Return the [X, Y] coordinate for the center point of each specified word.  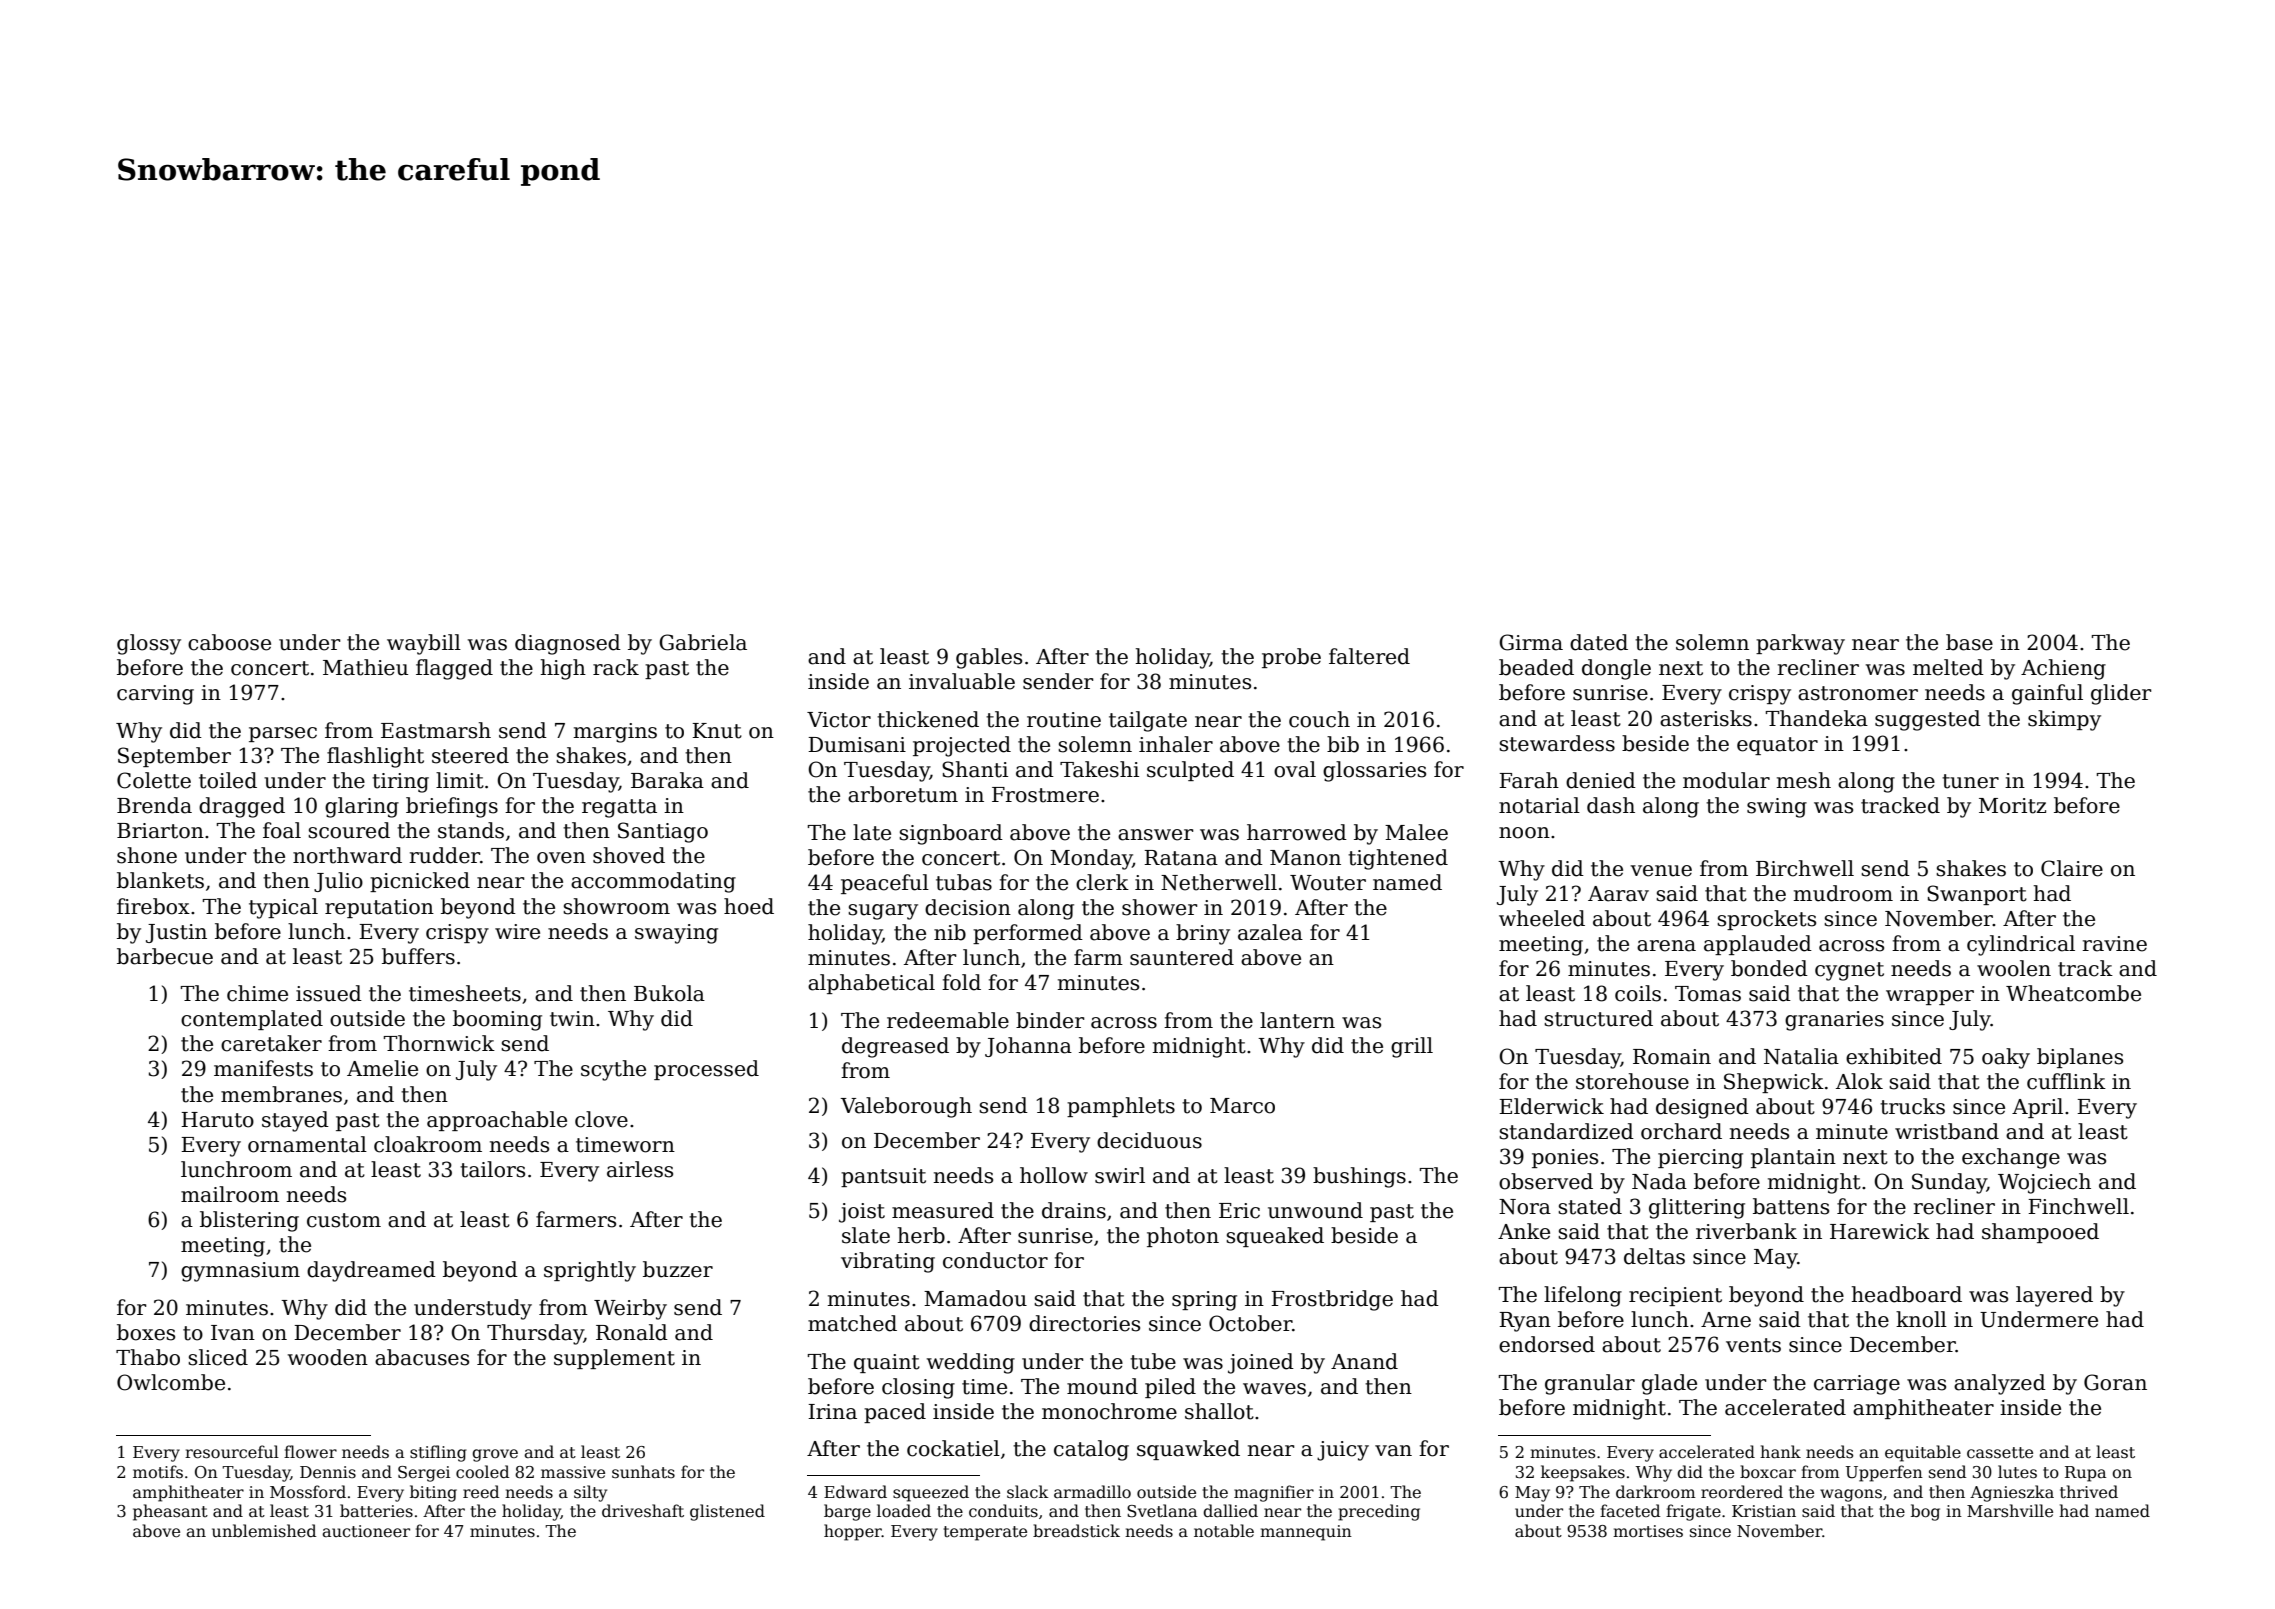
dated [1599, 642]
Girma [1531, 642]
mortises [1648, 1531]
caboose [229, 642]
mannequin [1306, 1533]
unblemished [264, 1531]
